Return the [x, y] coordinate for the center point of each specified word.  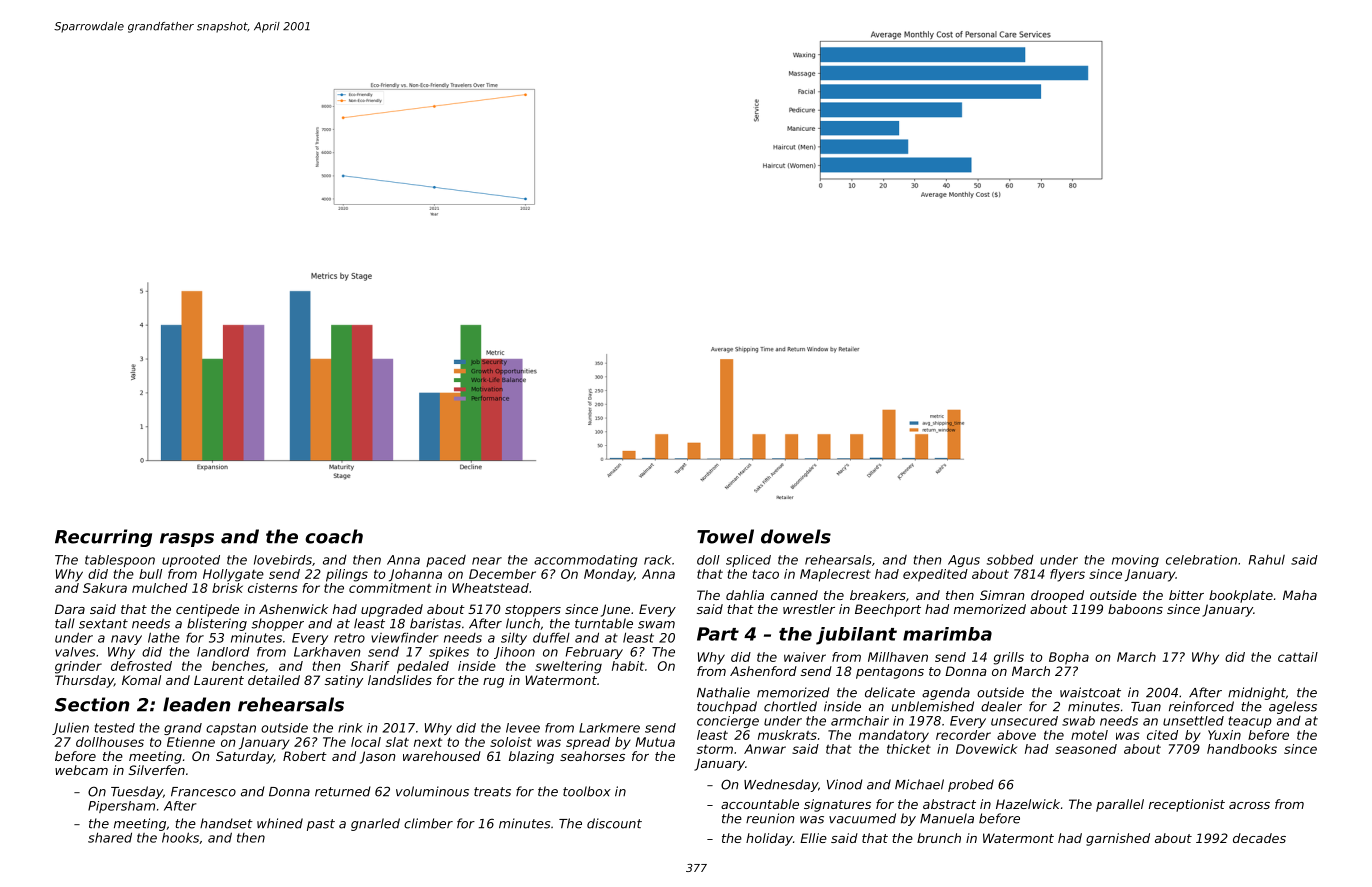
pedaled [423, 667]
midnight [1257, 693]
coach [334, 536]
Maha [1300, 595]
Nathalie [723, 692]
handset [226, 823]
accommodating [585, 561]
